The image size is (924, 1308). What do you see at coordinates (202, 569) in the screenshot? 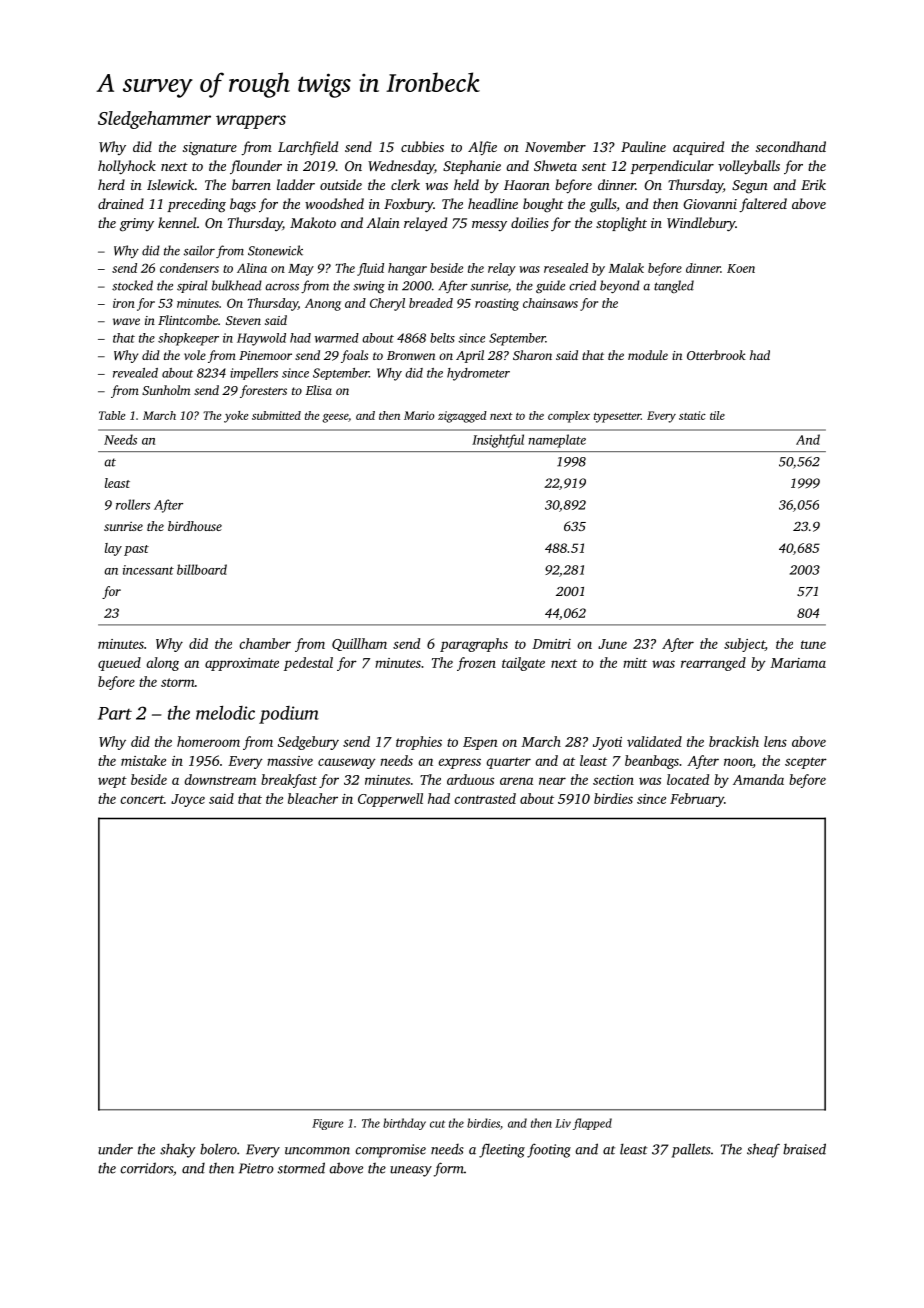
I see `billboard` at bounding box center [202, 569].
